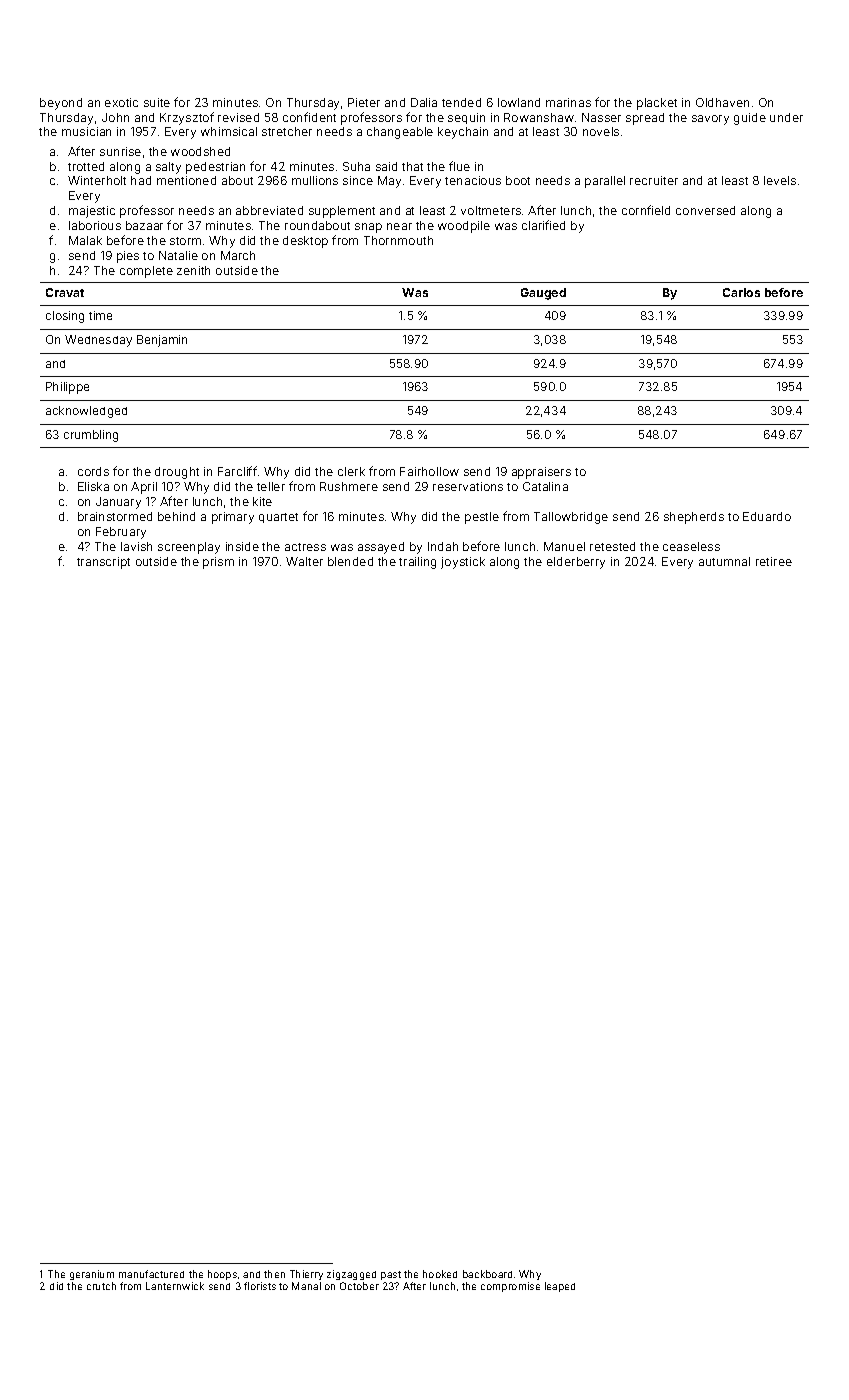 This screenshot has height=1400, width=849. Describe the element at coordinates (560, 1287) in the screenshot. I see `leaped` at that location.
